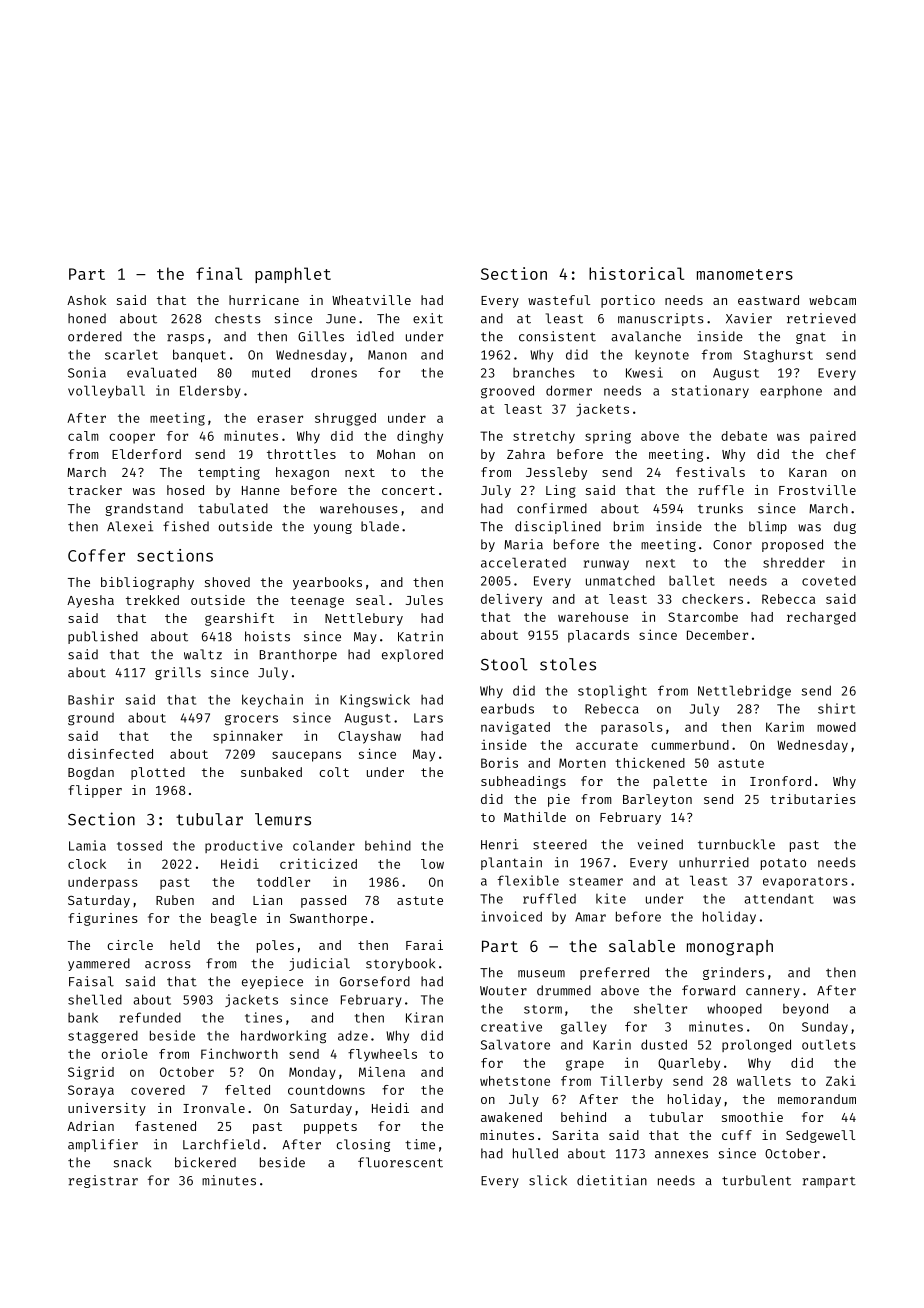  What do you see at coordinates (375, 701) in the screenshot?
I see `Kingswick` at bounding box center [375, 701].
